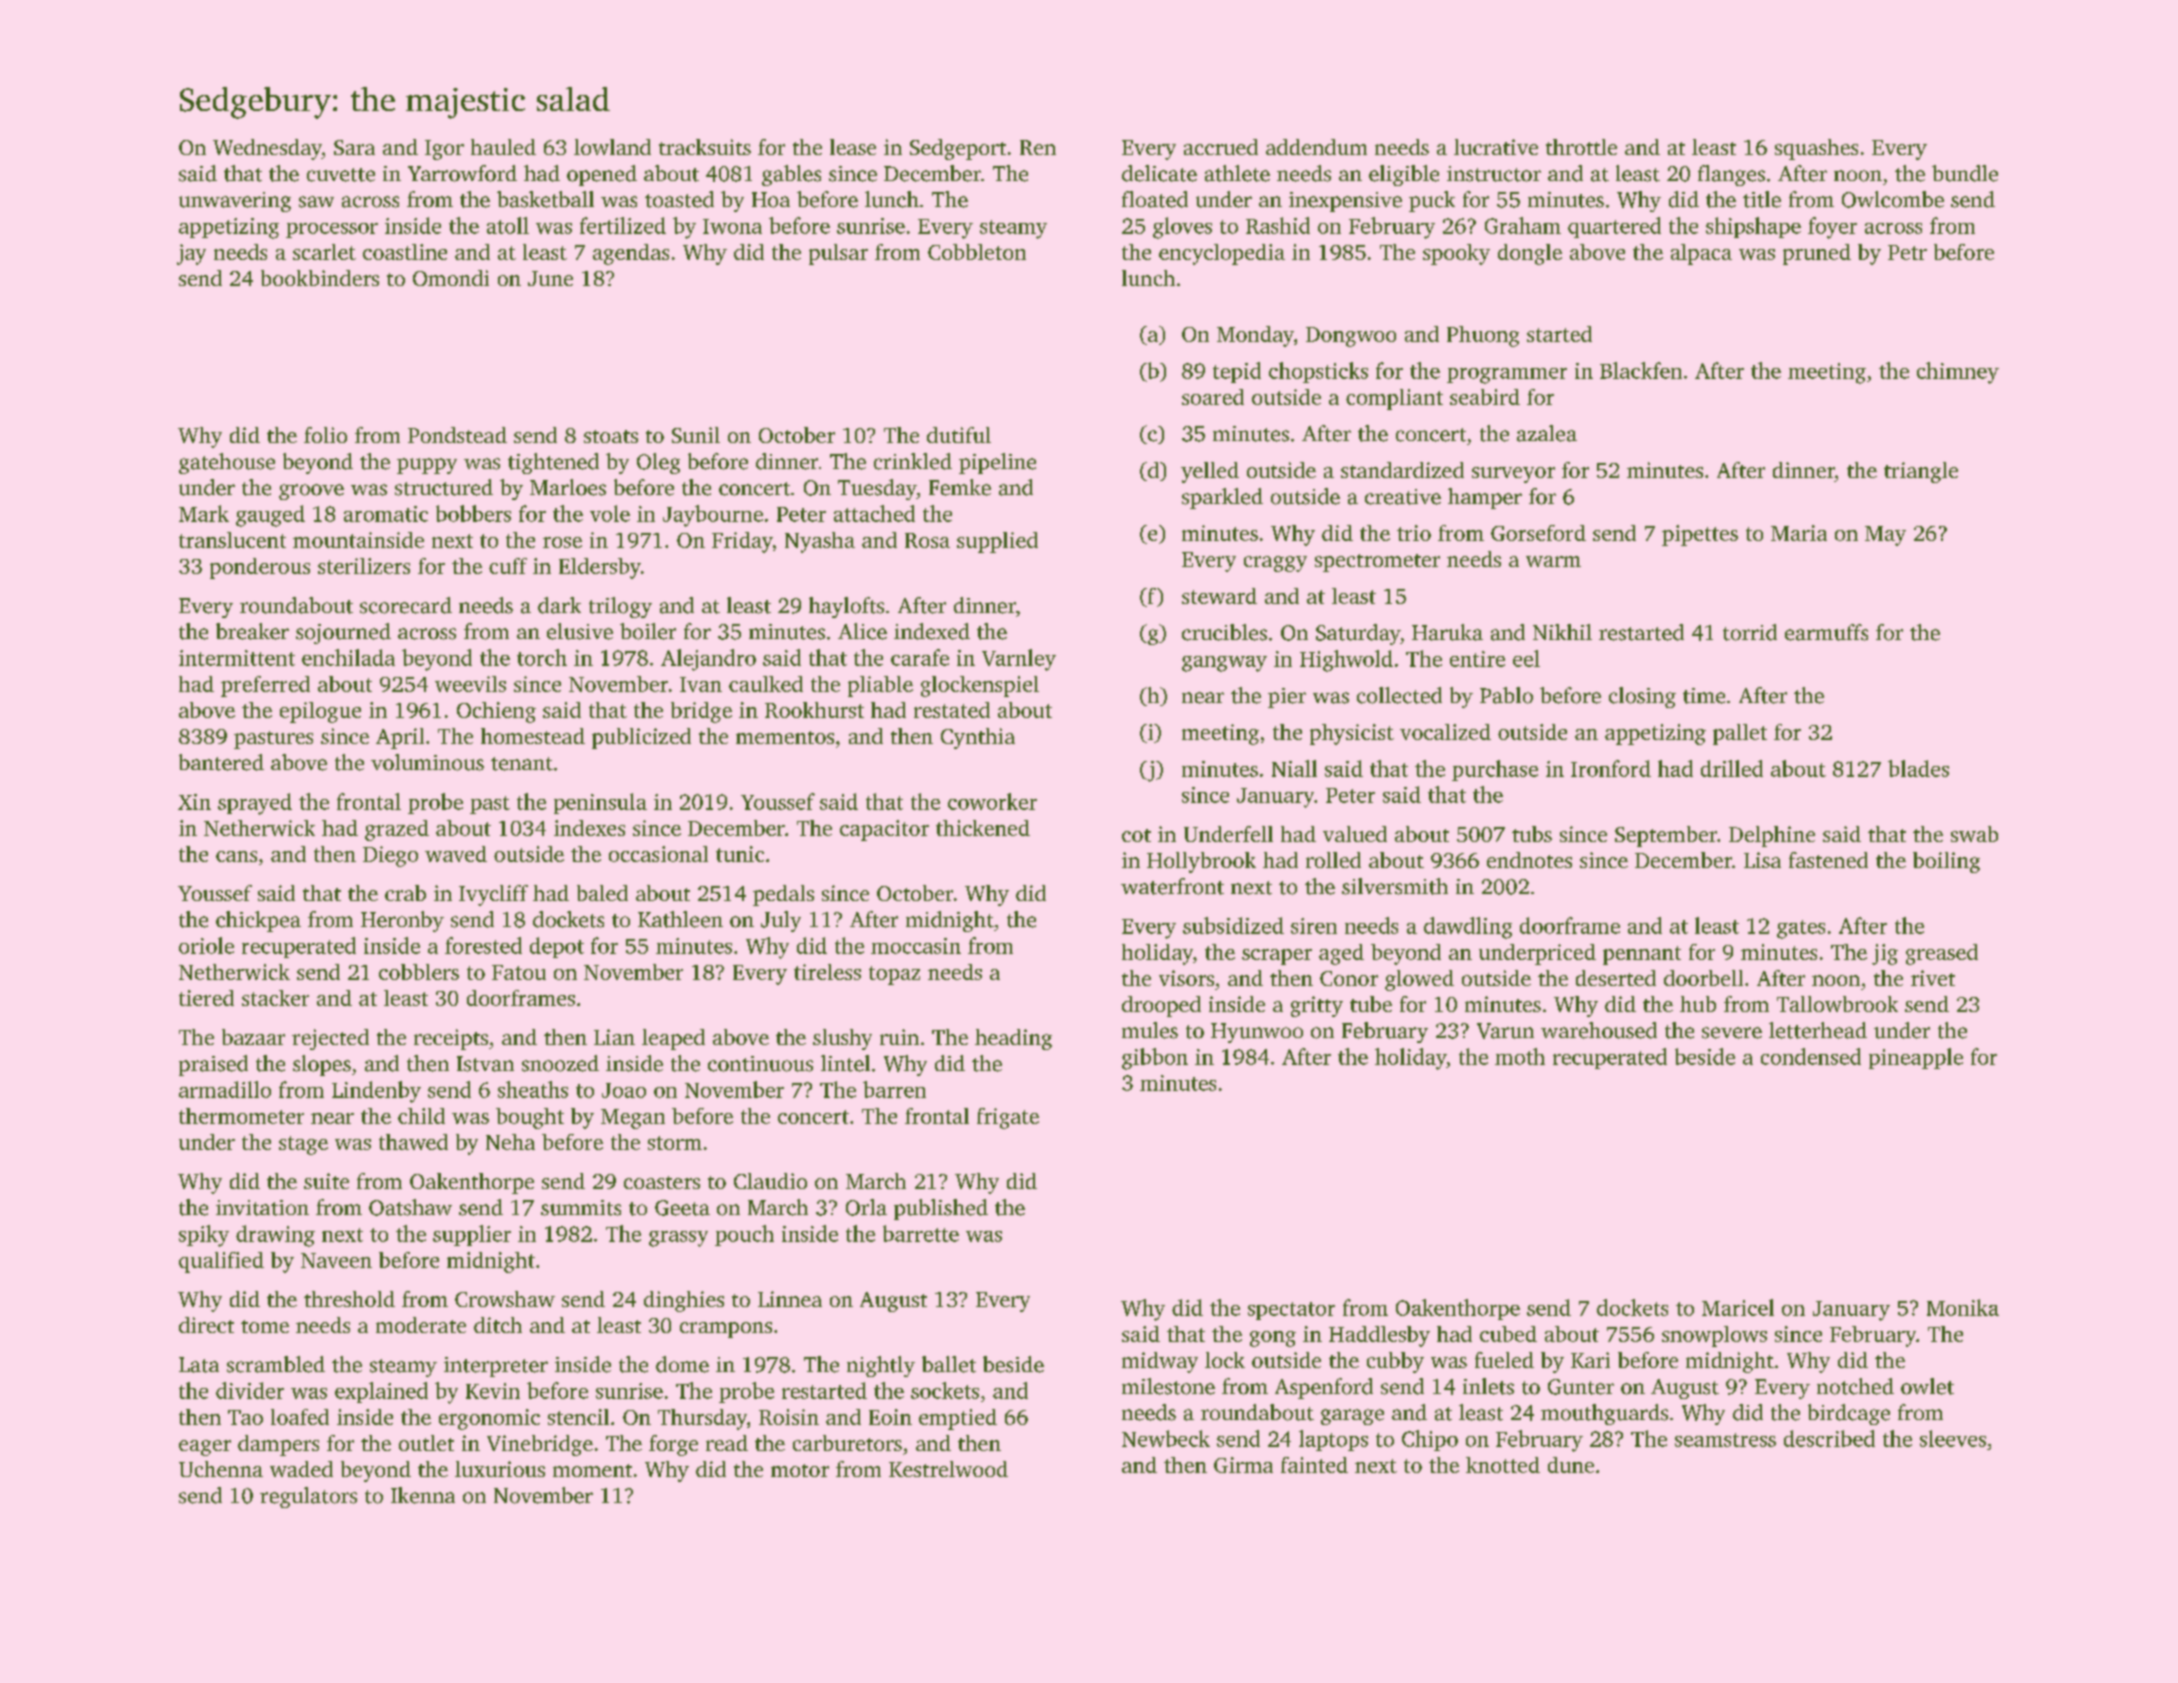  Describe the element at coordinates (673, 1445) in the screenshot. I see `forge` at that location.
